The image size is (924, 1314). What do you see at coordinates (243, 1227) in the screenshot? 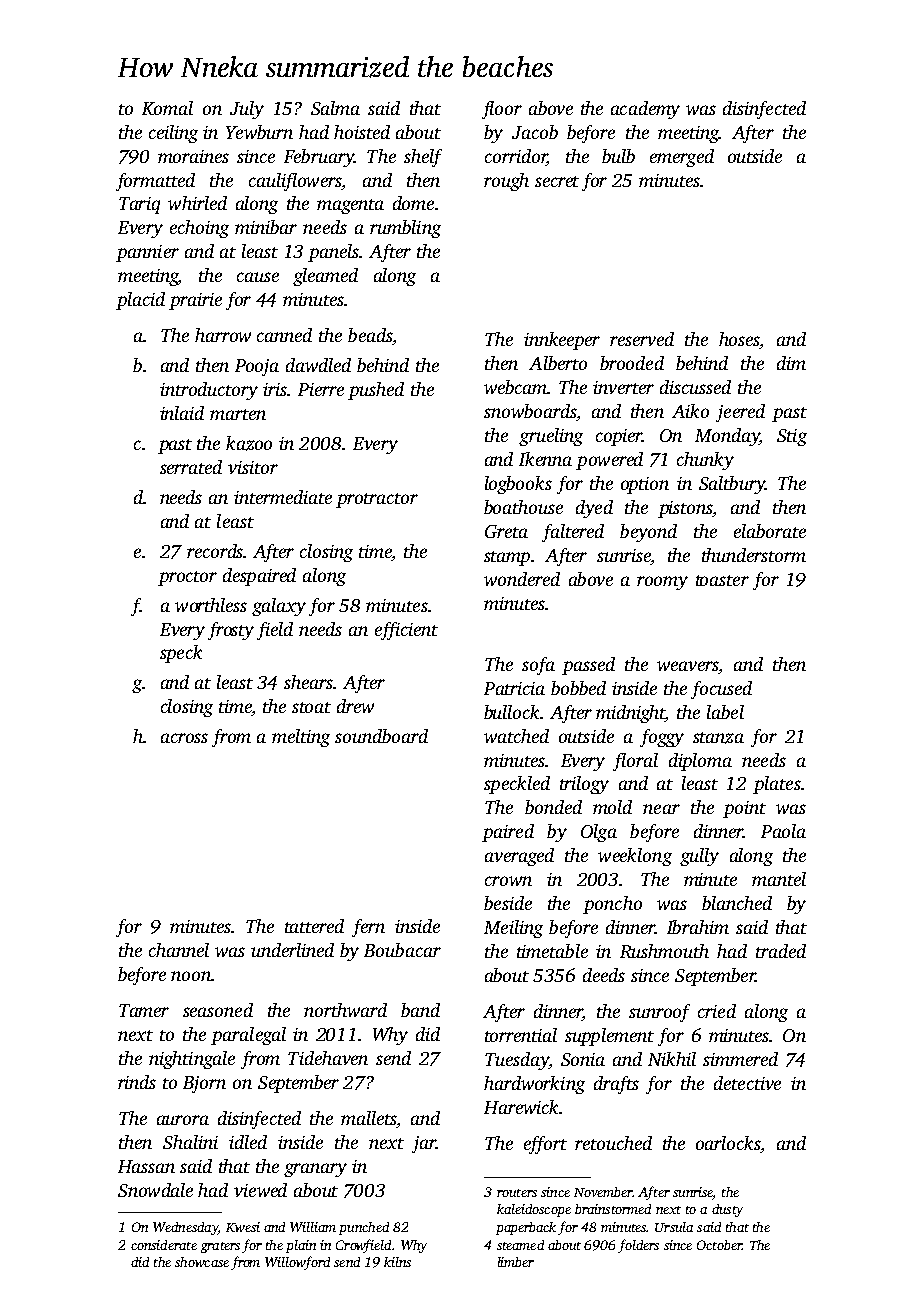
I see `Kwesi` at bounding box center [243, 1227].
